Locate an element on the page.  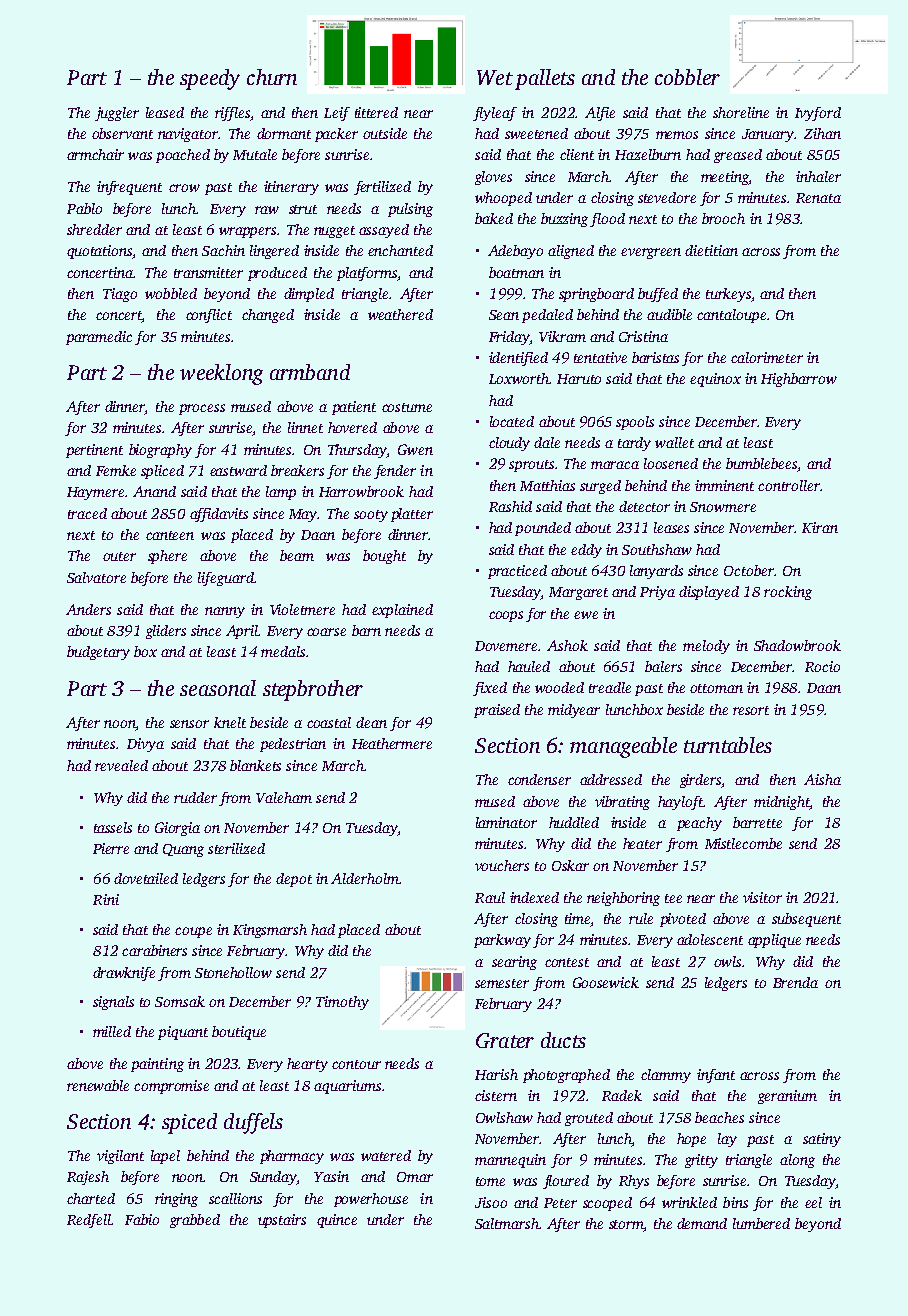
Vikram is located at coordinates (562, 336).
